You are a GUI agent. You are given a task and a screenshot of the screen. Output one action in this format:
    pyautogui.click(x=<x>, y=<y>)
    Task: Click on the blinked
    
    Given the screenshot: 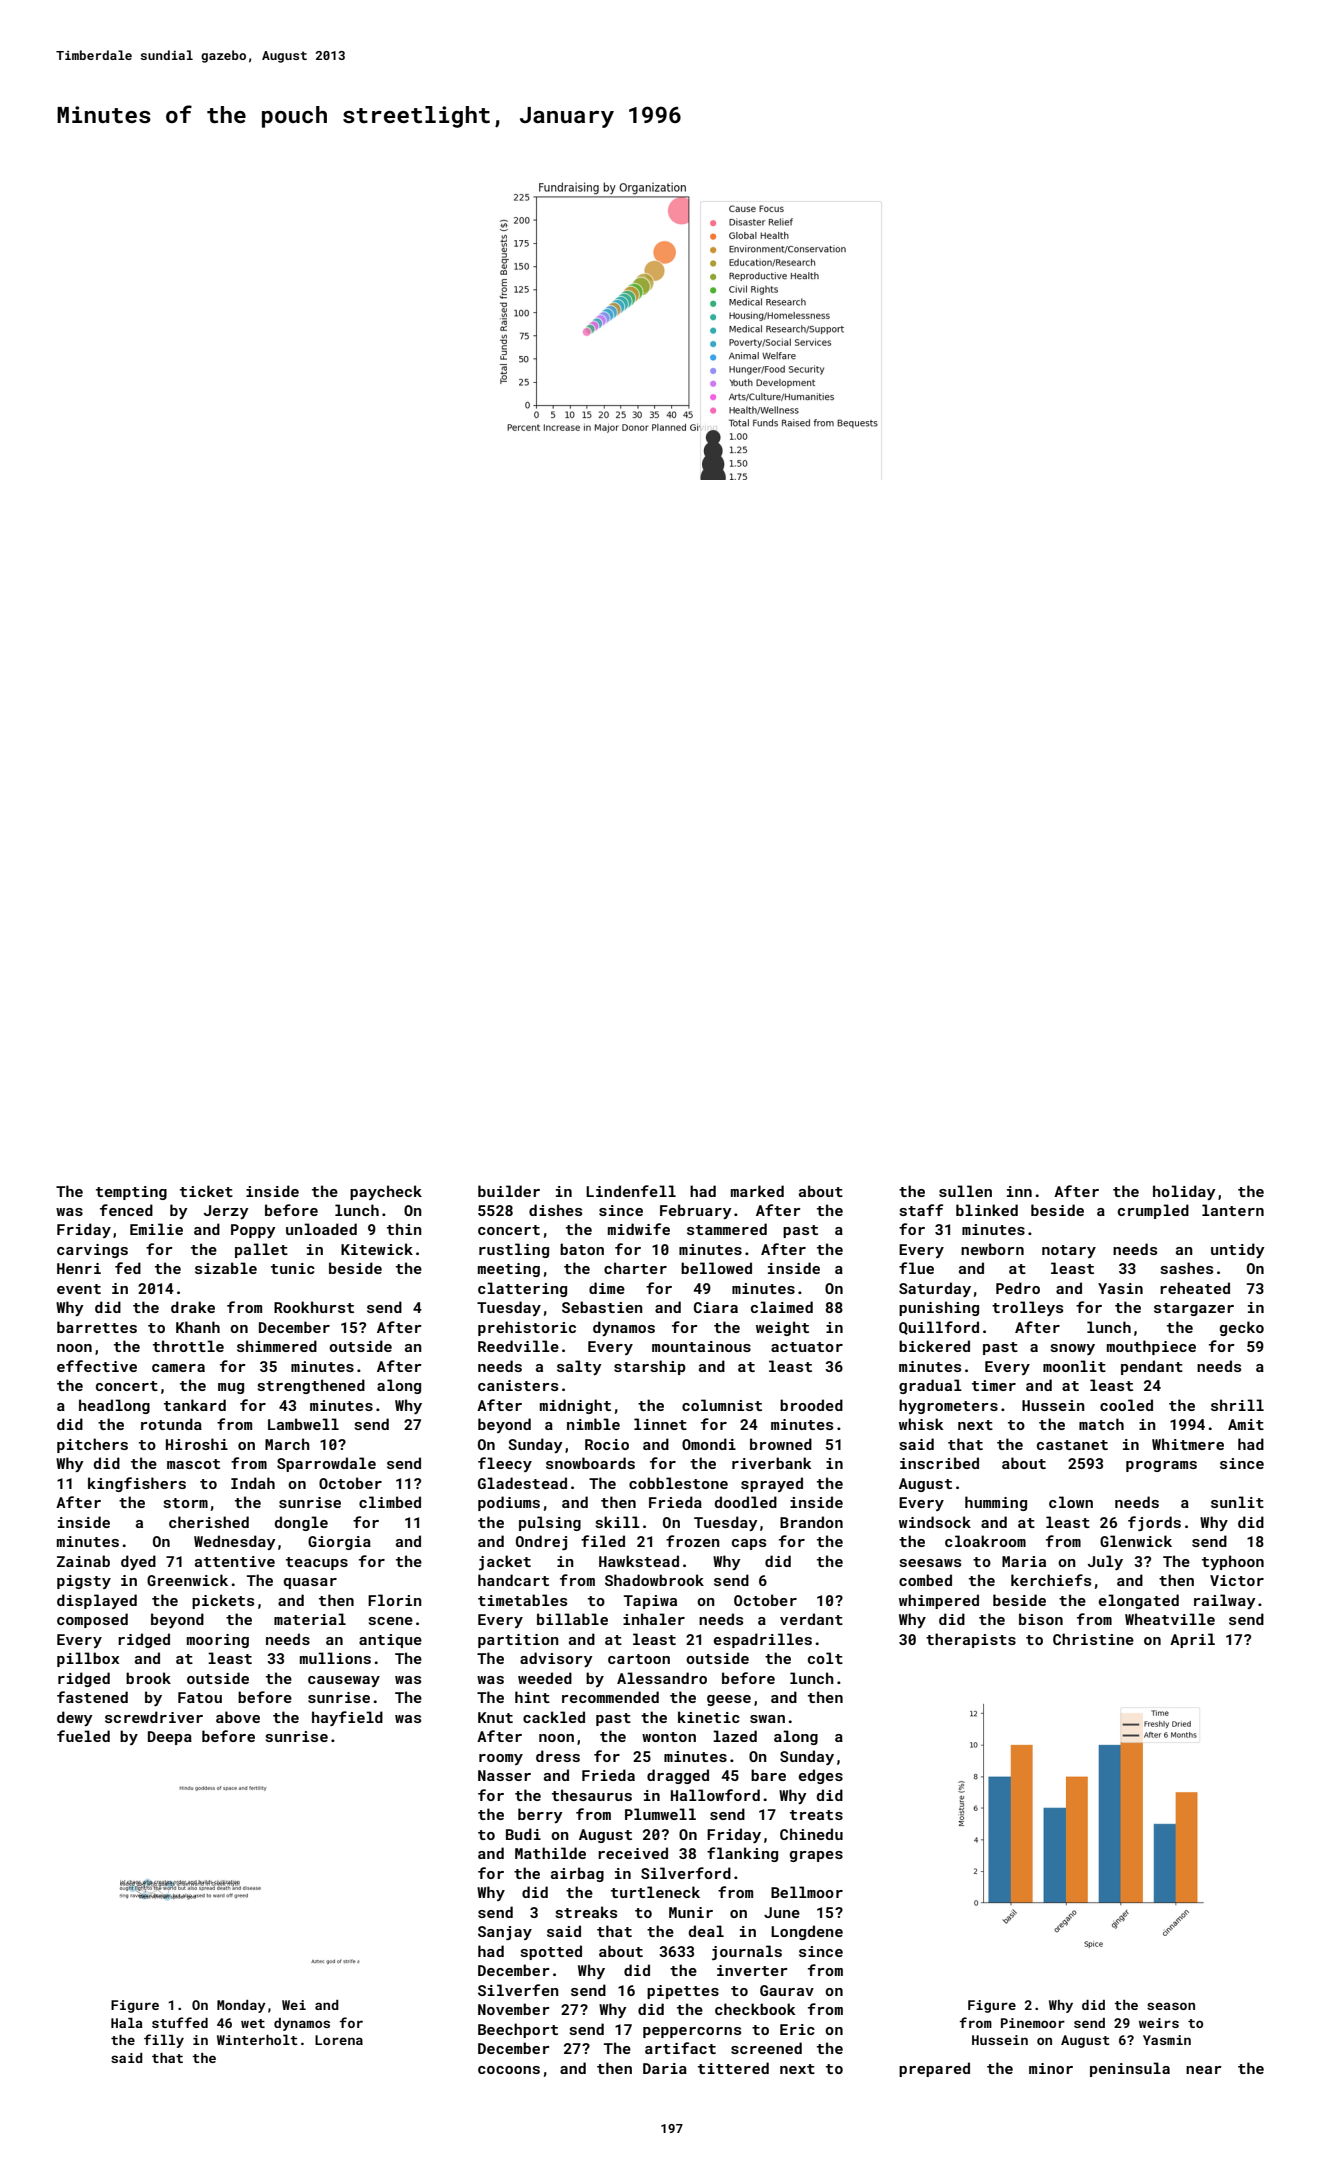 What is the action you would take?
    pyautogui.click(x=987, y=1210)
